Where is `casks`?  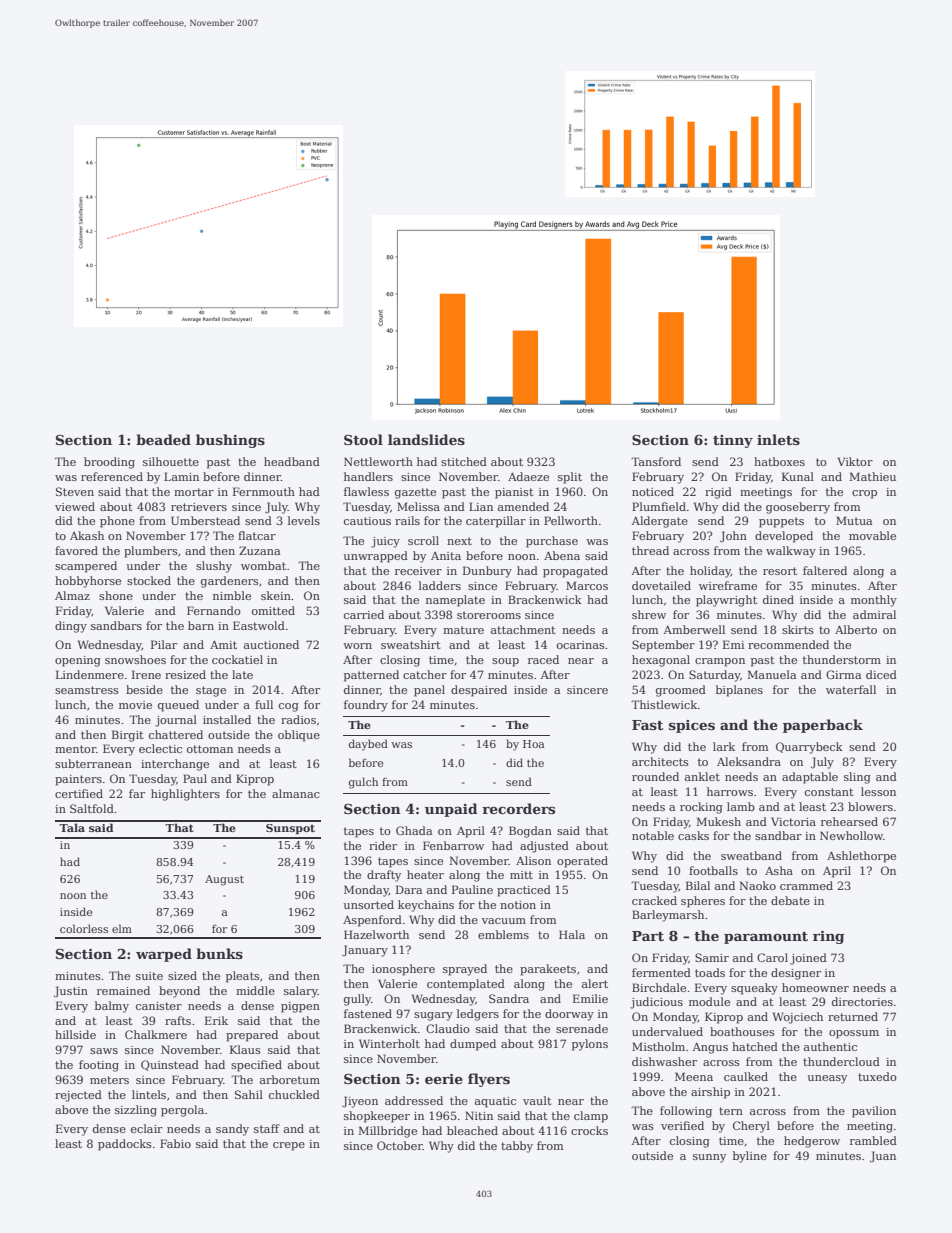 casks is located at coordinates (693, 835).
